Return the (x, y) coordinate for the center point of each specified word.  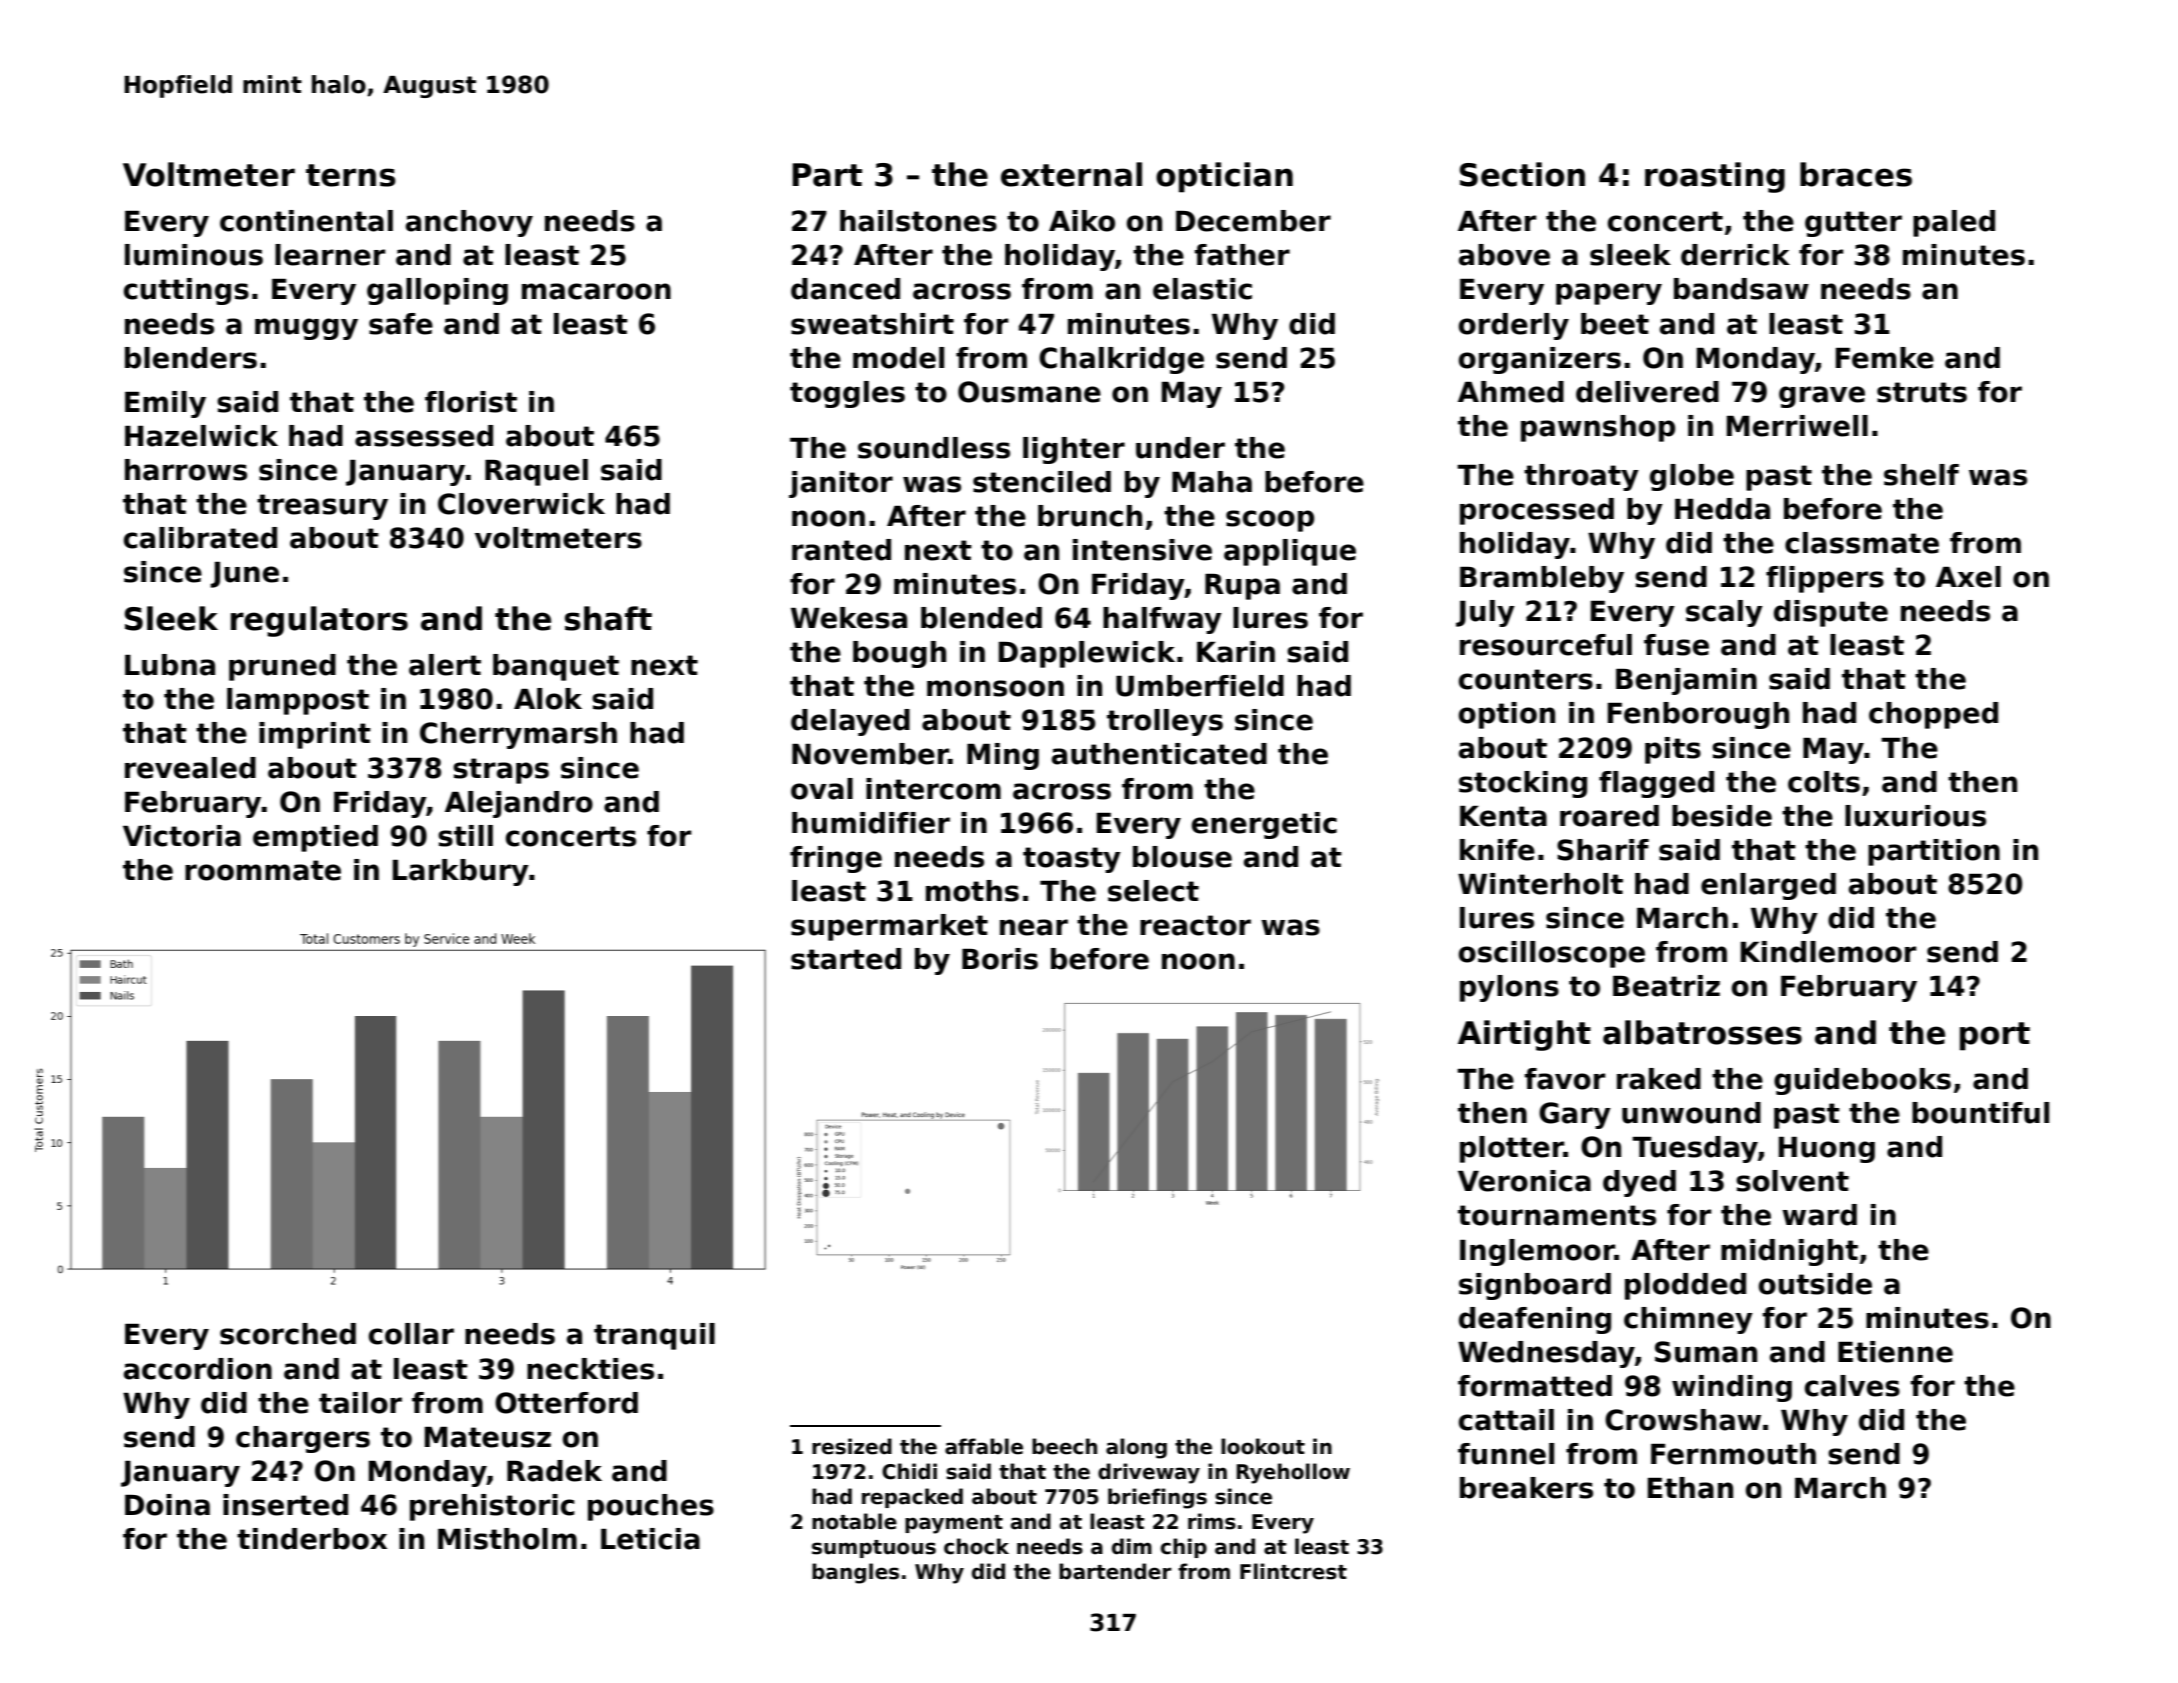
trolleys (1165, 722)
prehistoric (492, 1507)
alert (445, 665)
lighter (1074, 450)
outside (1815, 1284)
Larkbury (461, 872)
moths (972, 891)
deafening (1535, 1320)
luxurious (1915, 816)
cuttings (186, 291)
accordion (198, 1369)
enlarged (1768, 886)
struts (1922, 392)
